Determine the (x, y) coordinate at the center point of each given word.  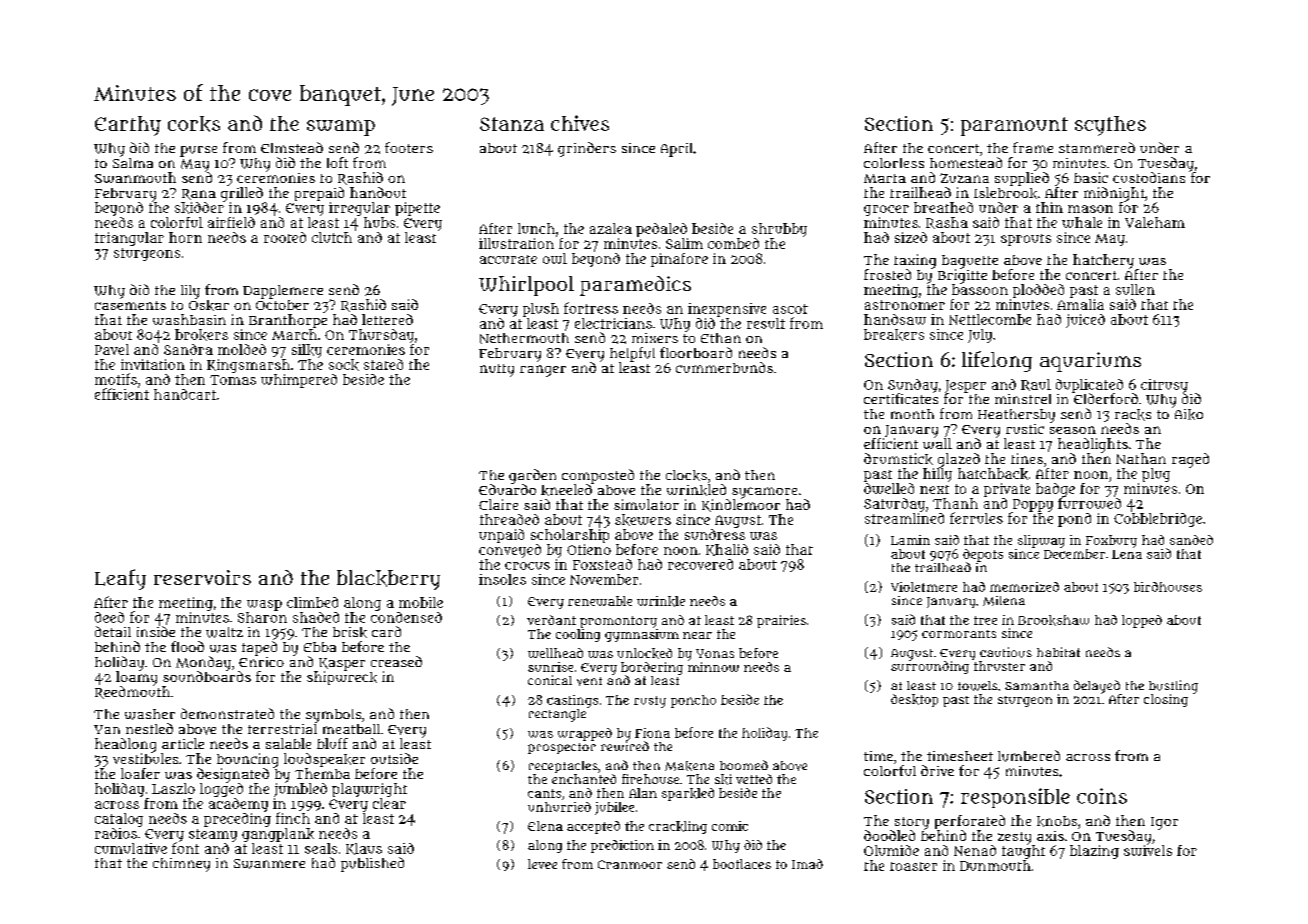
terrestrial (282, 729)
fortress (591, 308)
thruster (999, 666)
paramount (1014, 126)
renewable (600, 601)
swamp (341, 128)
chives (580, 123)
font (185, 848)
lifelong (997, 361)
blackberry (388, 580)
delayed (1097, 687)
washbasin (189, 319)
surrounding (930, 667)
